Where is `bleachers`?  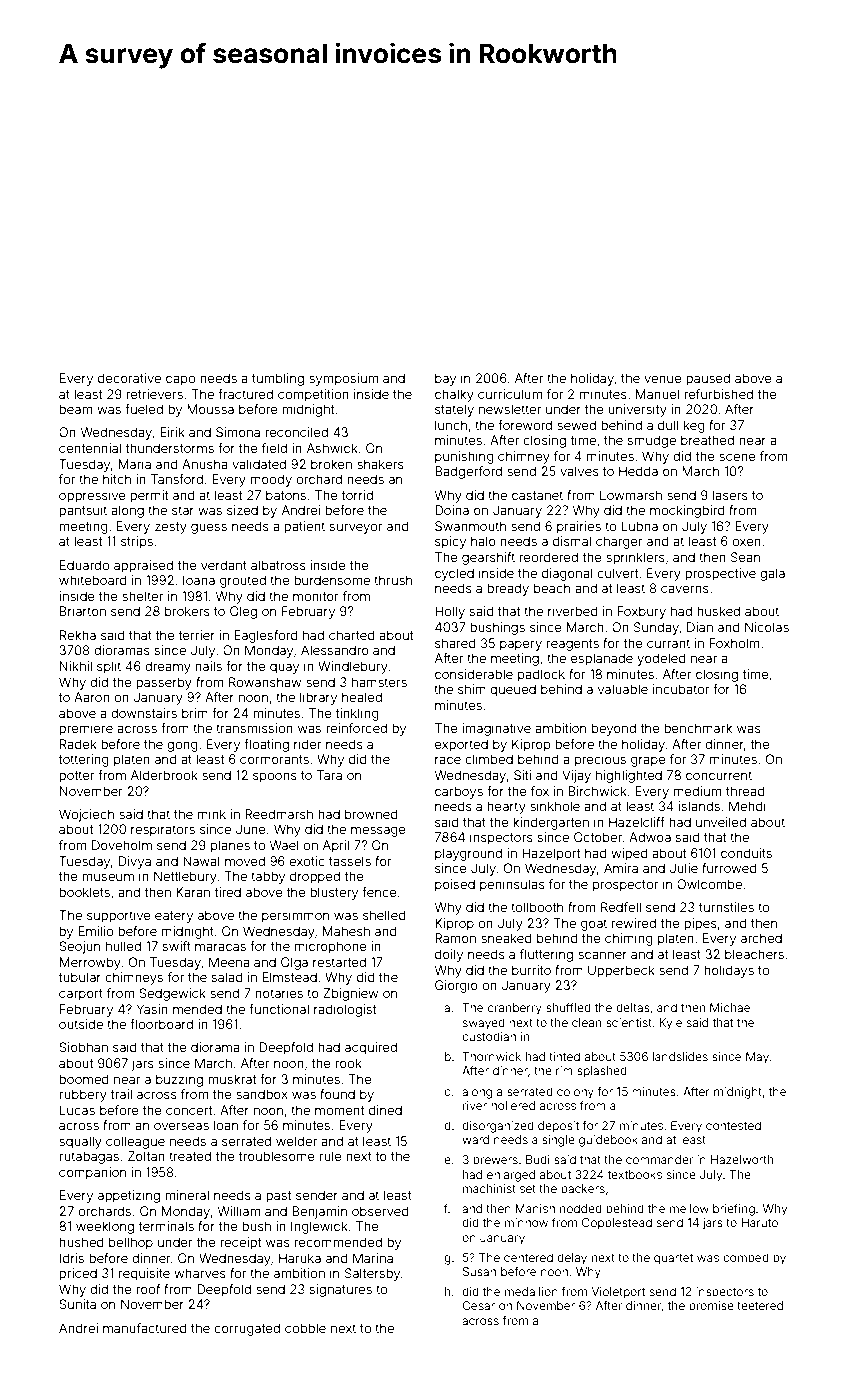
bleachers is located at coordinates (754, 954).
